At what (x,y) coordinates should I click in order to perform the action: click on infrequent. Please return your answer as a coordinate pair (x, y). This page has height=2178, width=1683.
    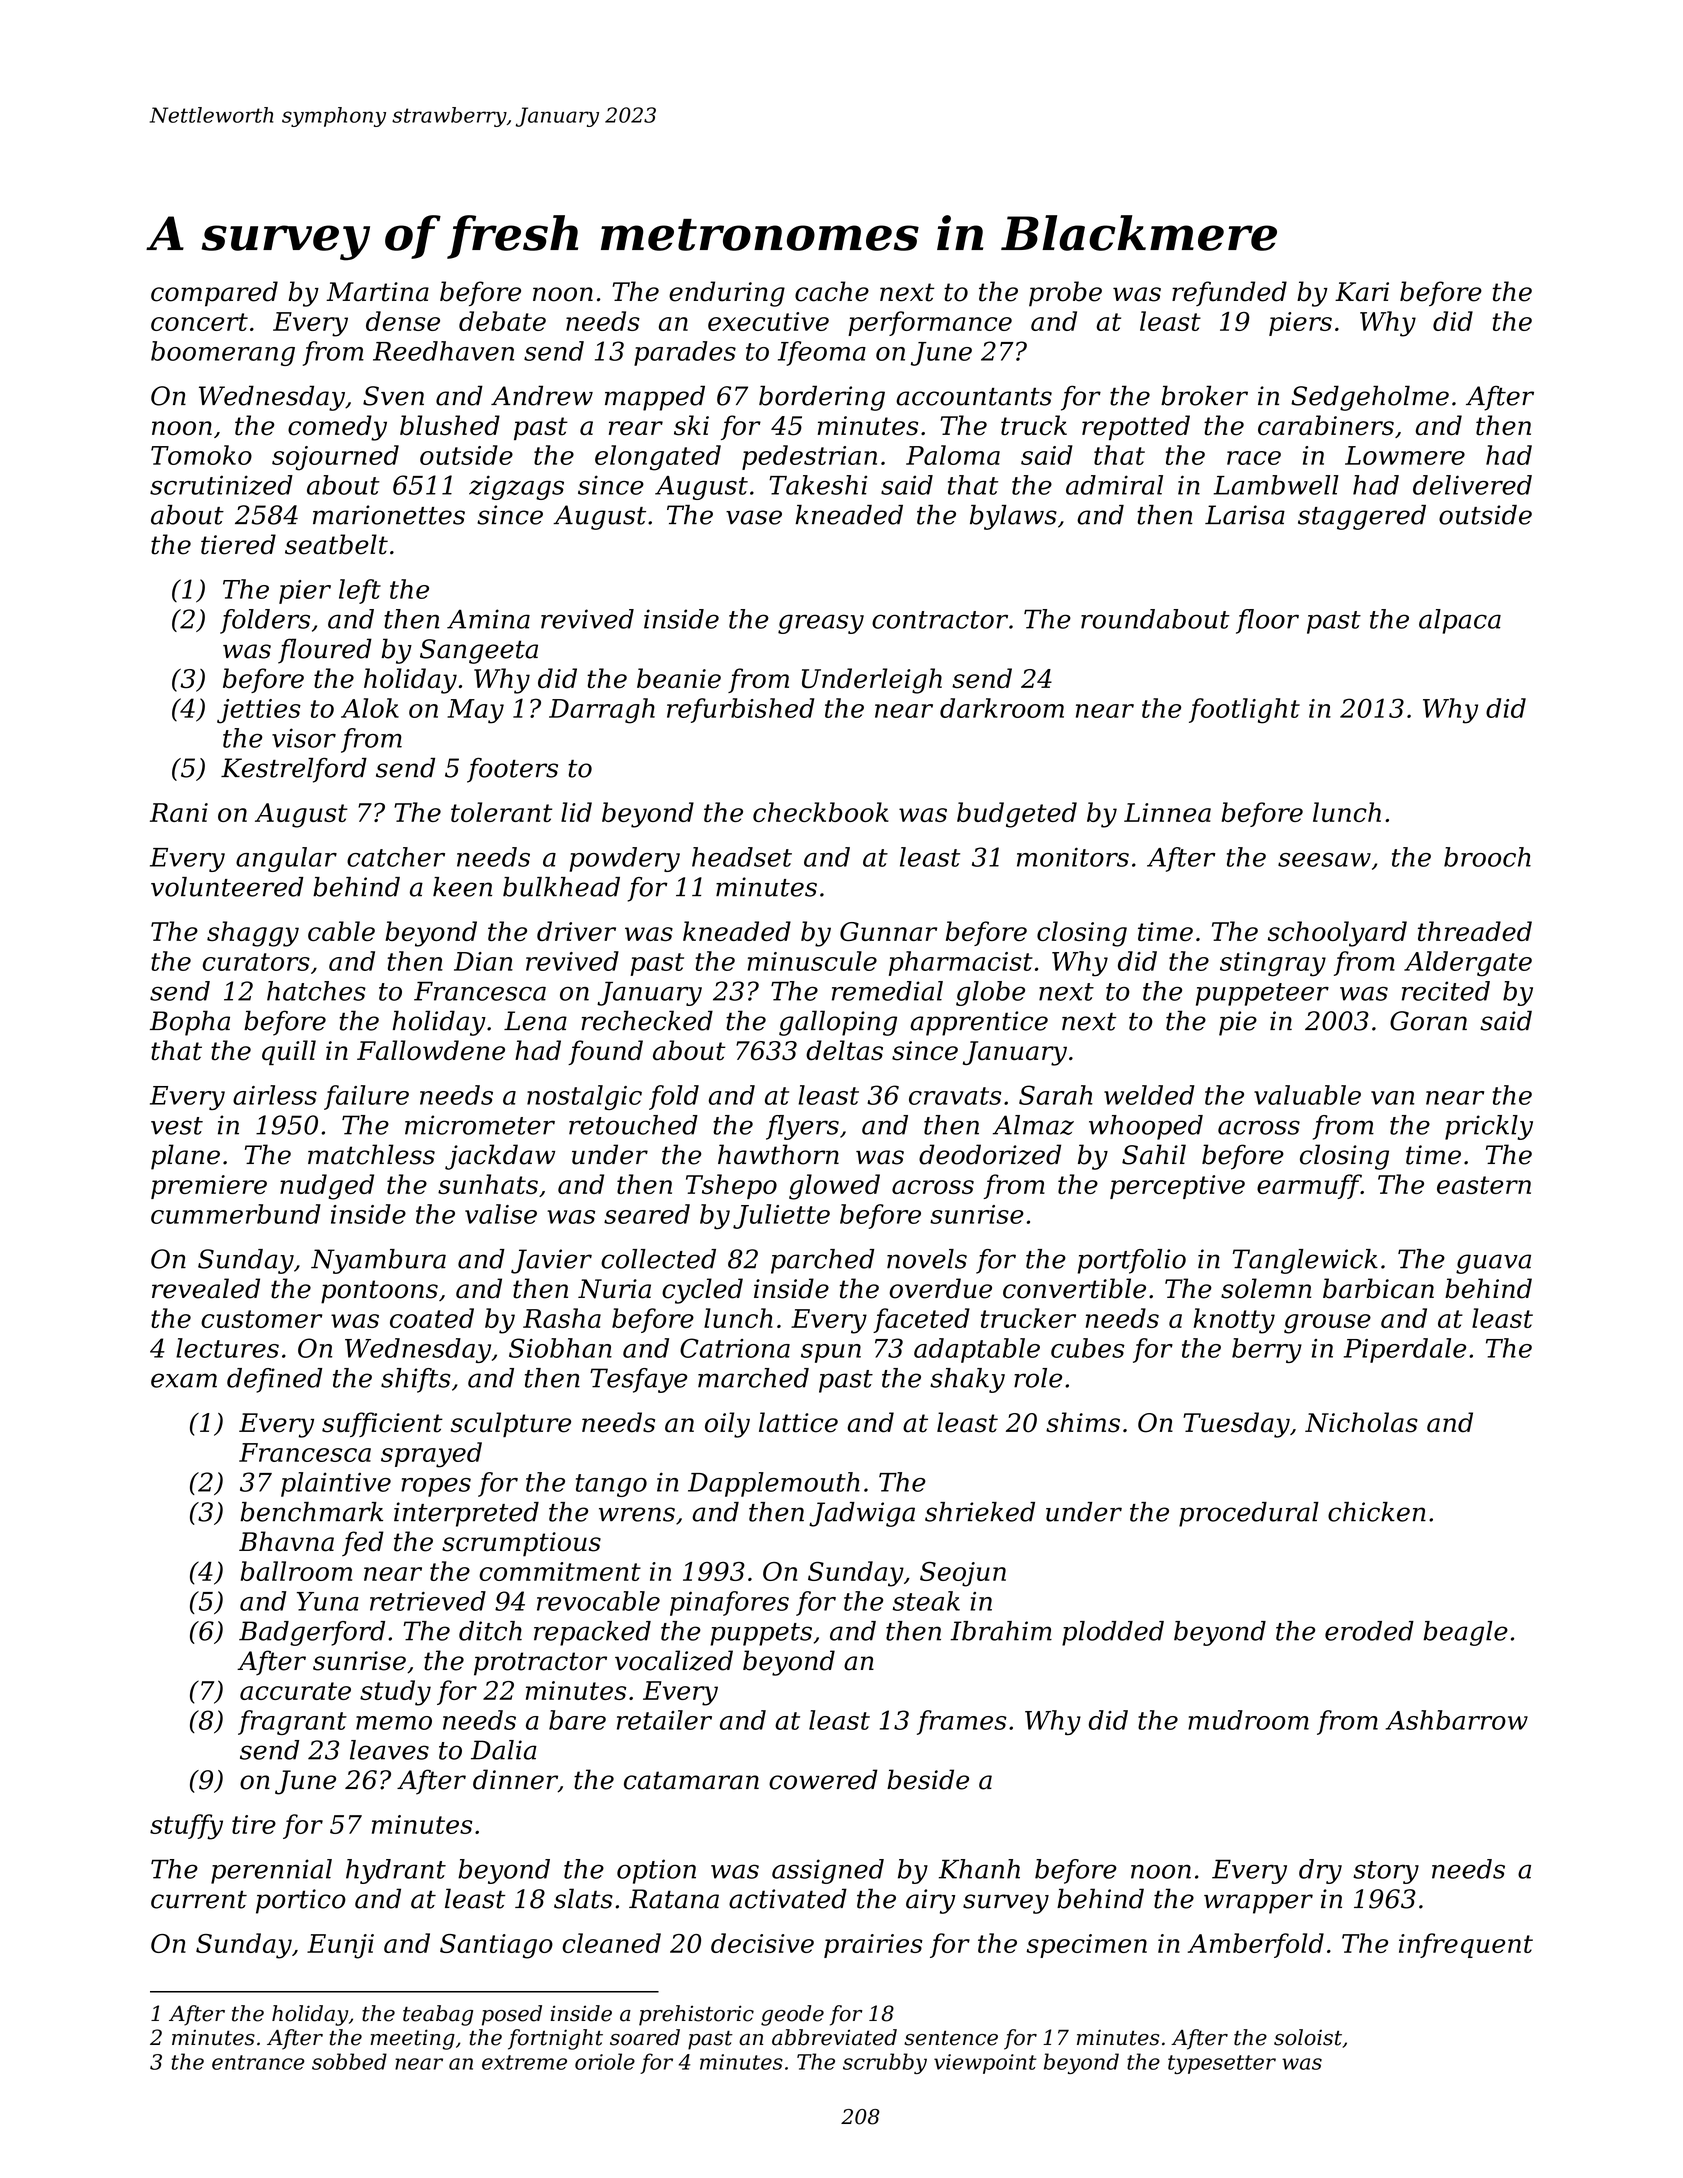
    Looking at the image, I should click on (1466, 1945).
